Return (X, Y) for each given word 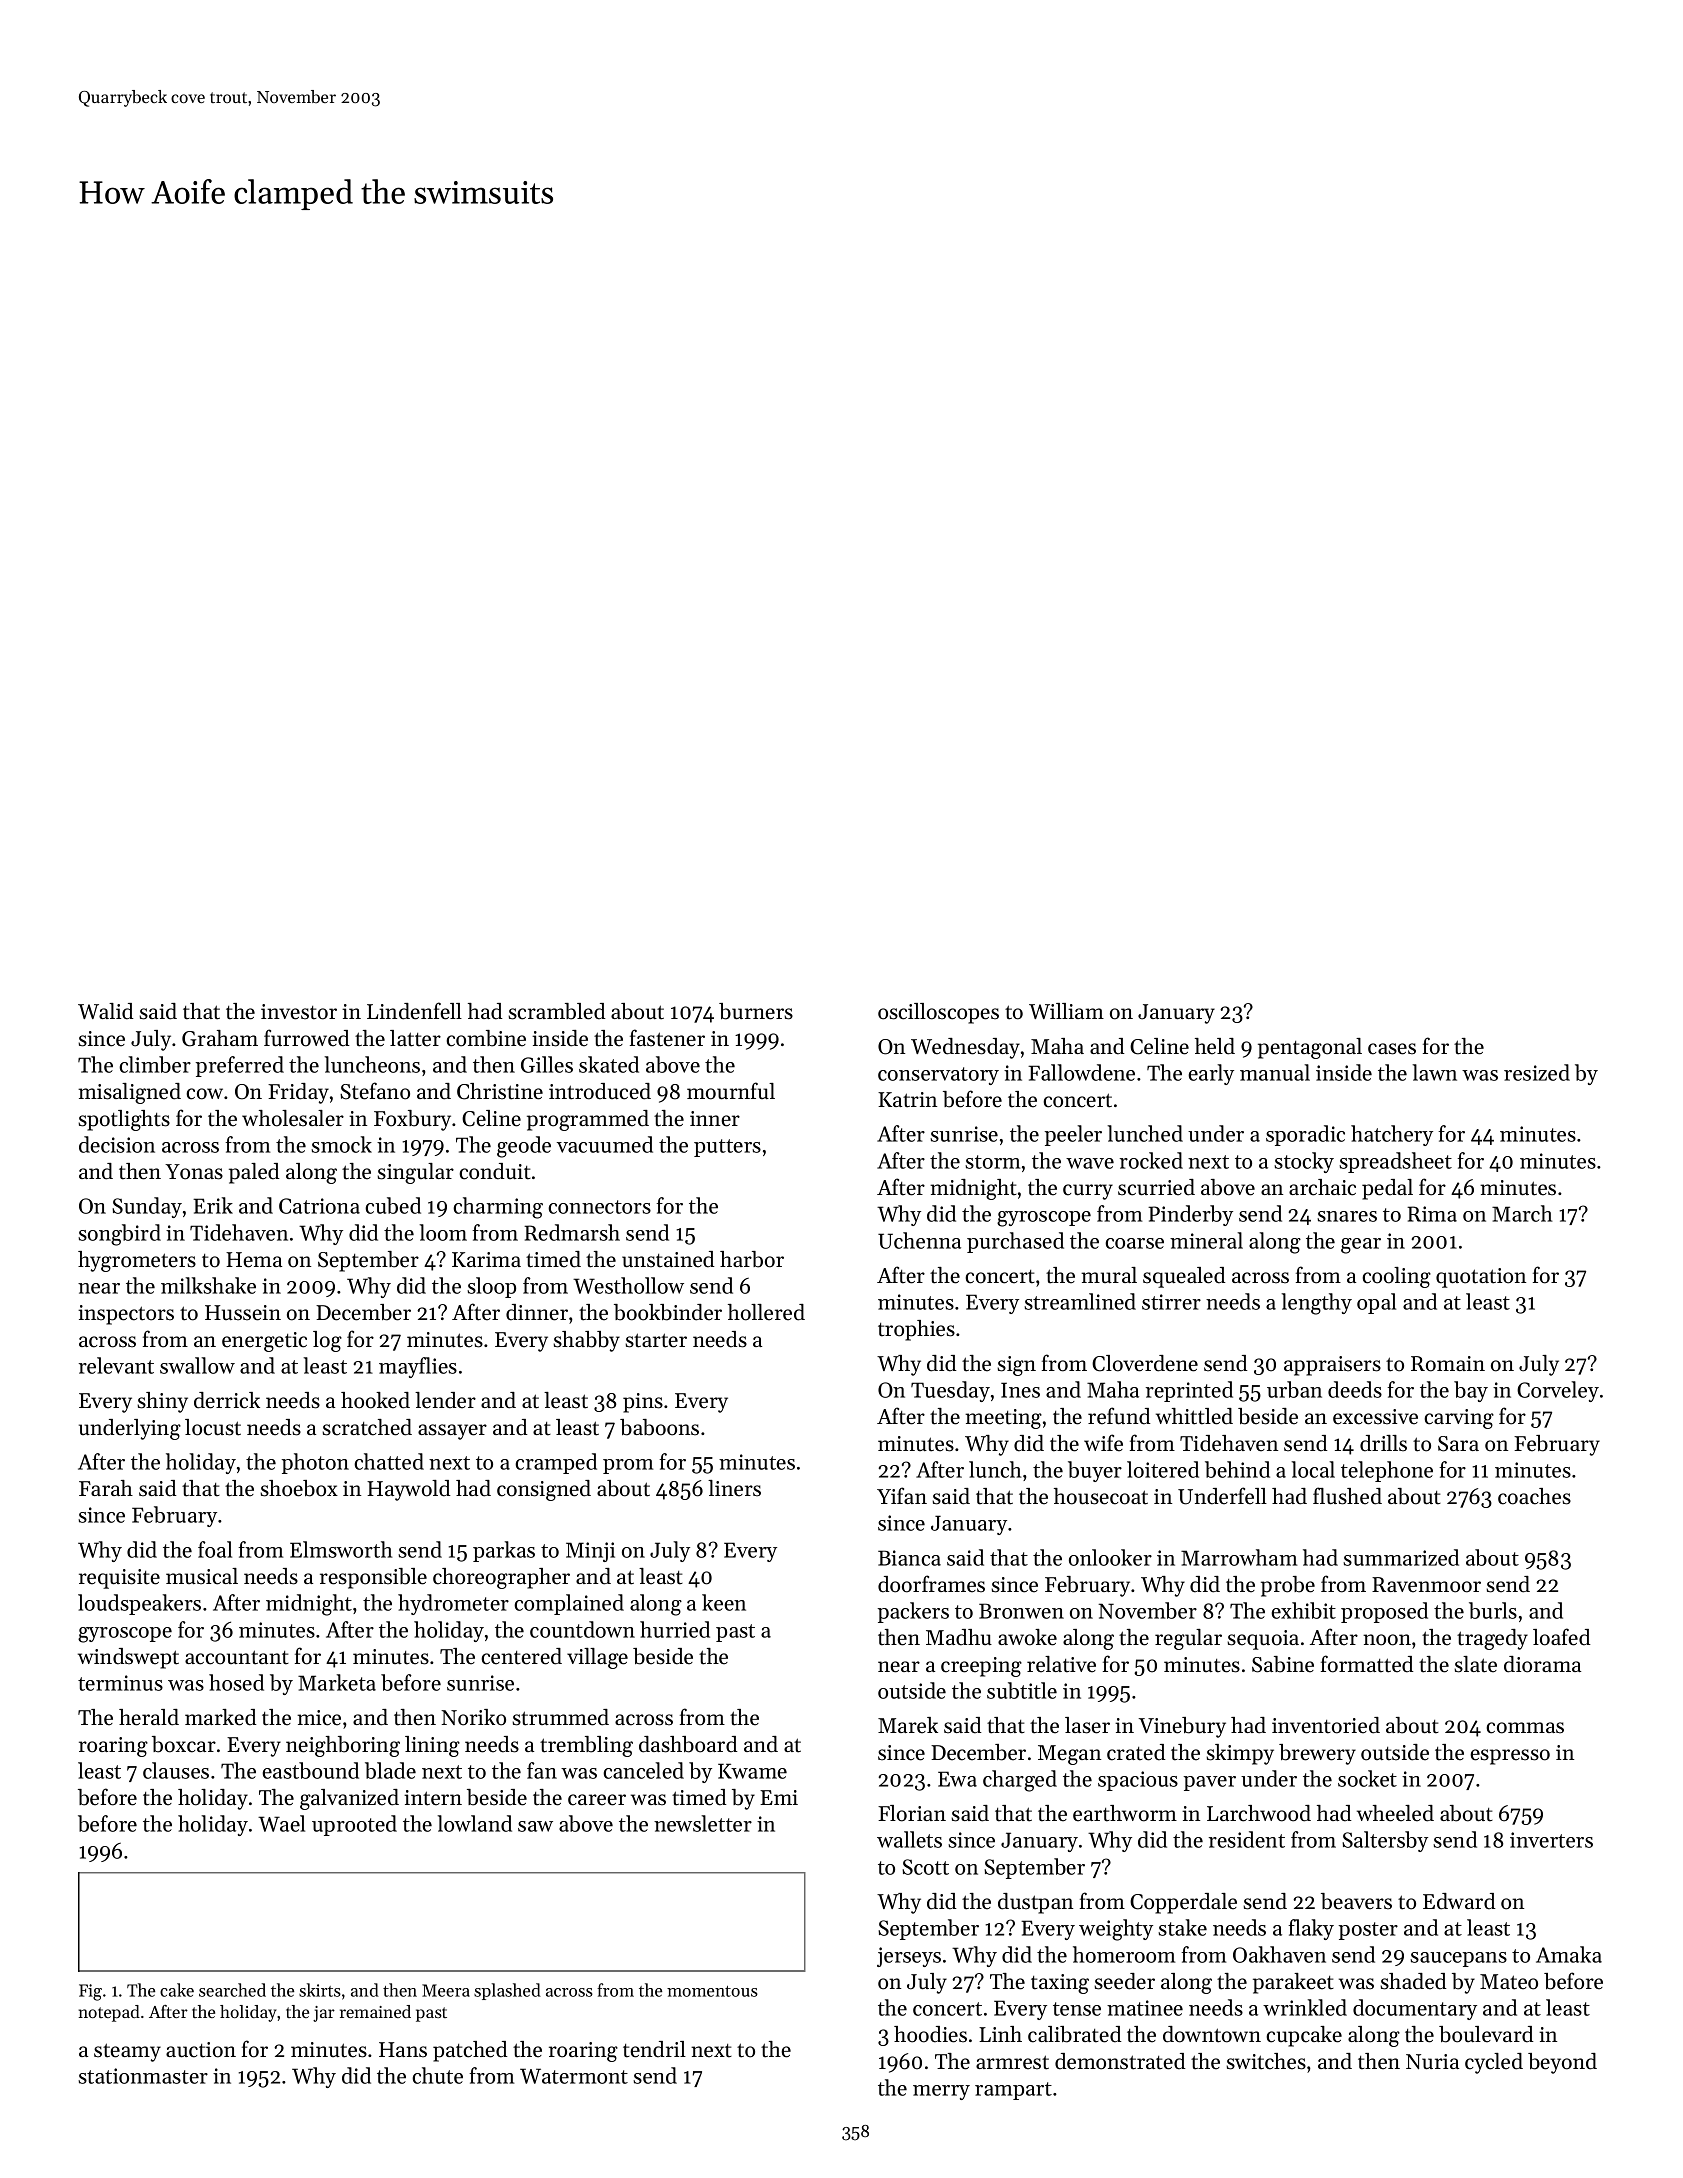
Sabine (1283, 1664)
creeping (981, 1667)
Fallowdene (1081, 1072)
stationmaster (143, 2076)
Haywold (409, 1490)
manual (1275, 1072)
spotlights (124, 1120)
